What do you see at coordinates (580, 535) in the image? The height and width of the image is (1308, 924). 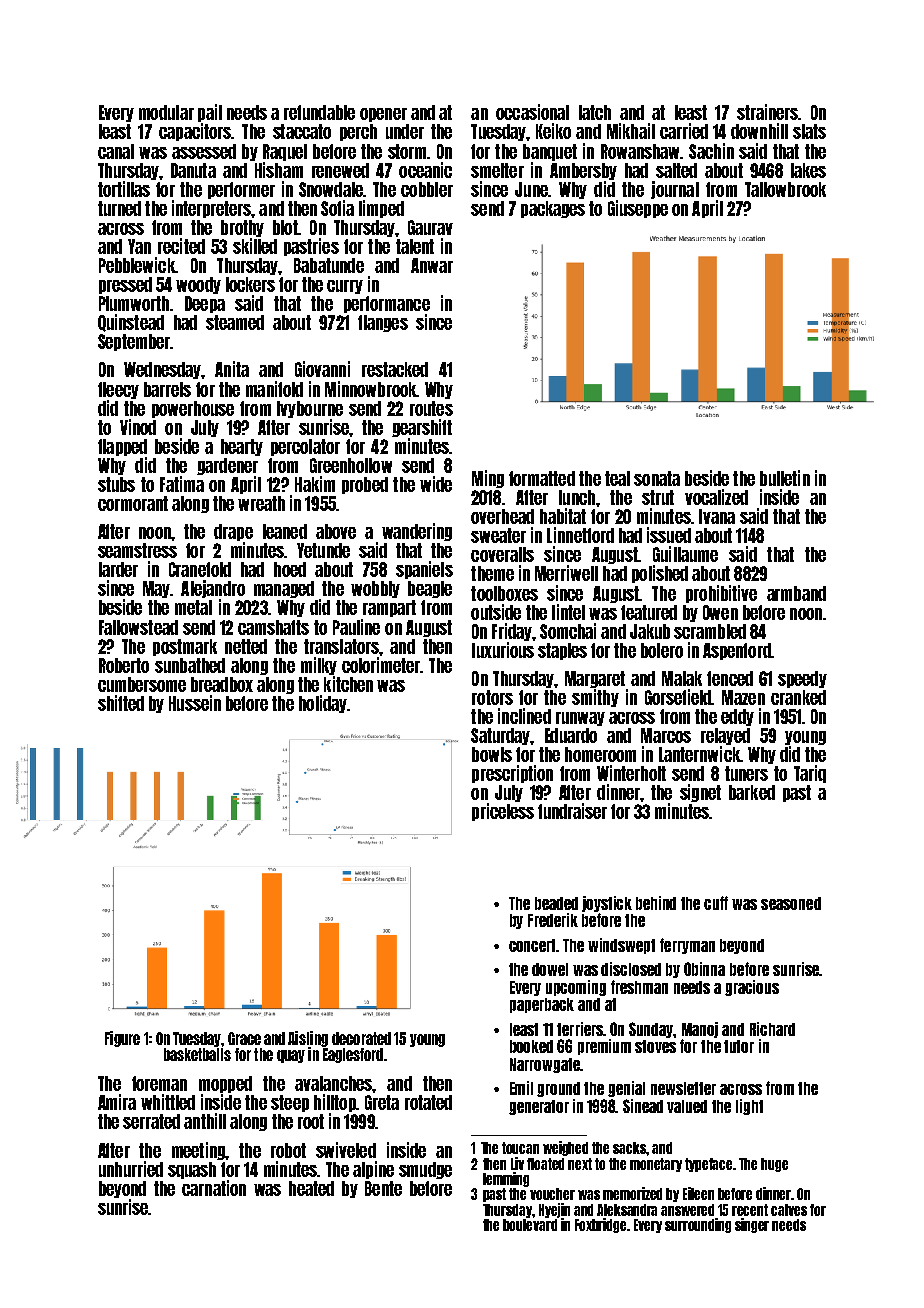 I see `Linnetford` at bounding box center [580, 535].
